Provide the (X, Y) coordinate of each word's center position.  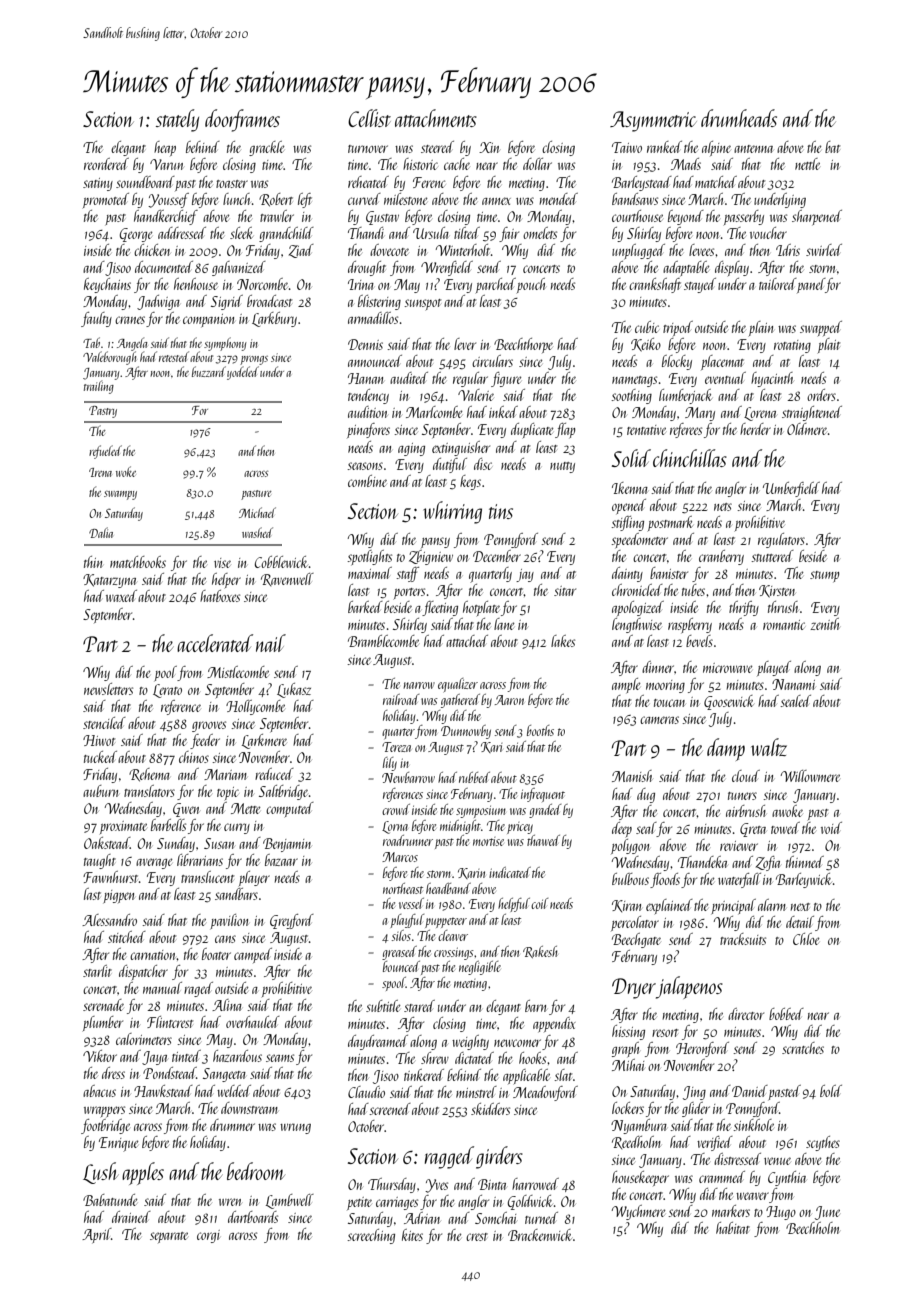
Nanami (793, 684)
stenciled (104, 723)
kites (412, 1235)
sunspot (422, 304)
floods (665, 880)
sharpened (817, 217)
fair (509, 234)
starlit (97, 971)
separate (169, 1237)
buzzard (209, 371)
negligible (480, 968)
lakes (563, 641)
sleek (241, 233)
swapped (821, 328)
